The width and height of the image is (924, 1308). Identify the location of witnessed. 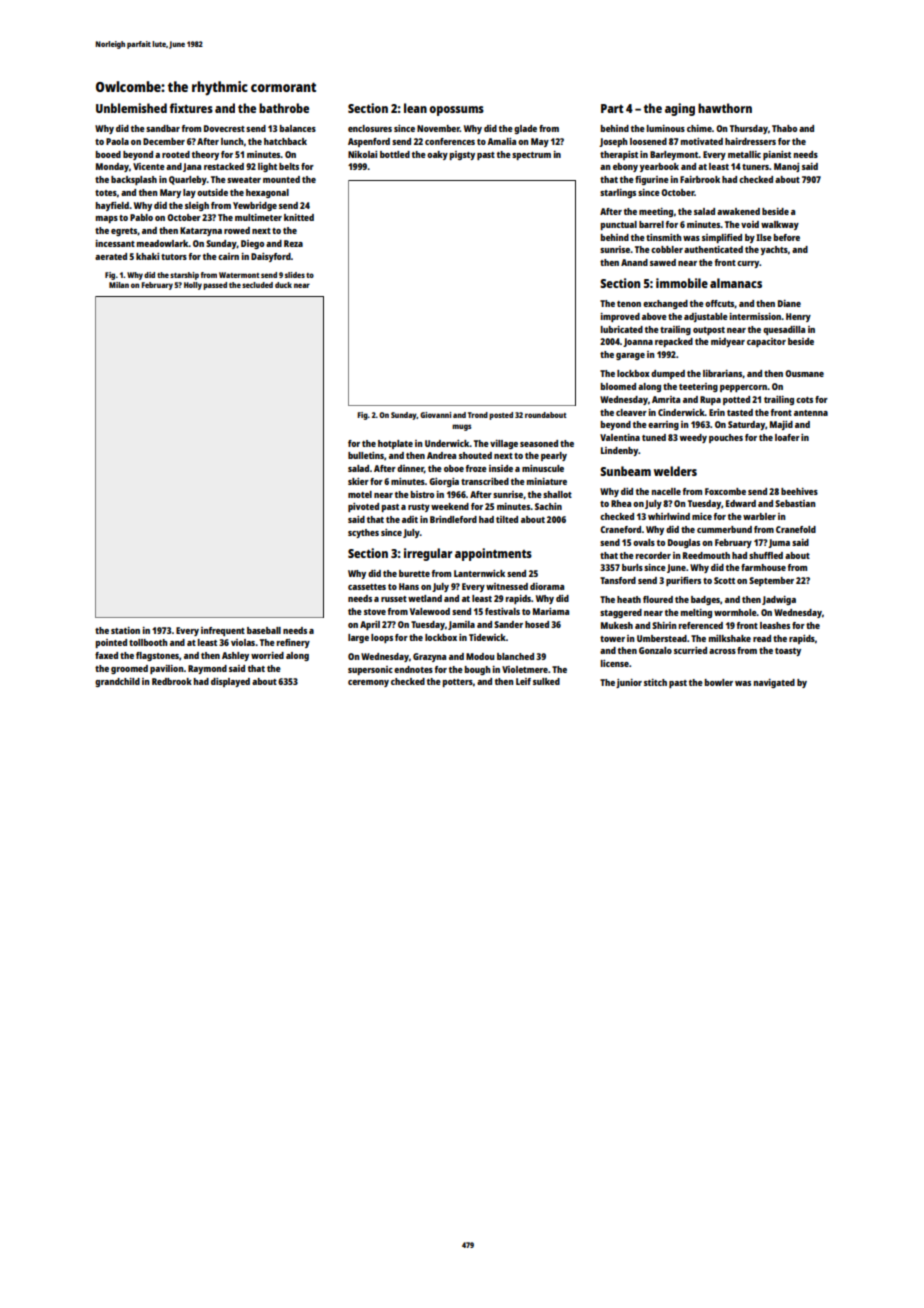
(507, 586).
